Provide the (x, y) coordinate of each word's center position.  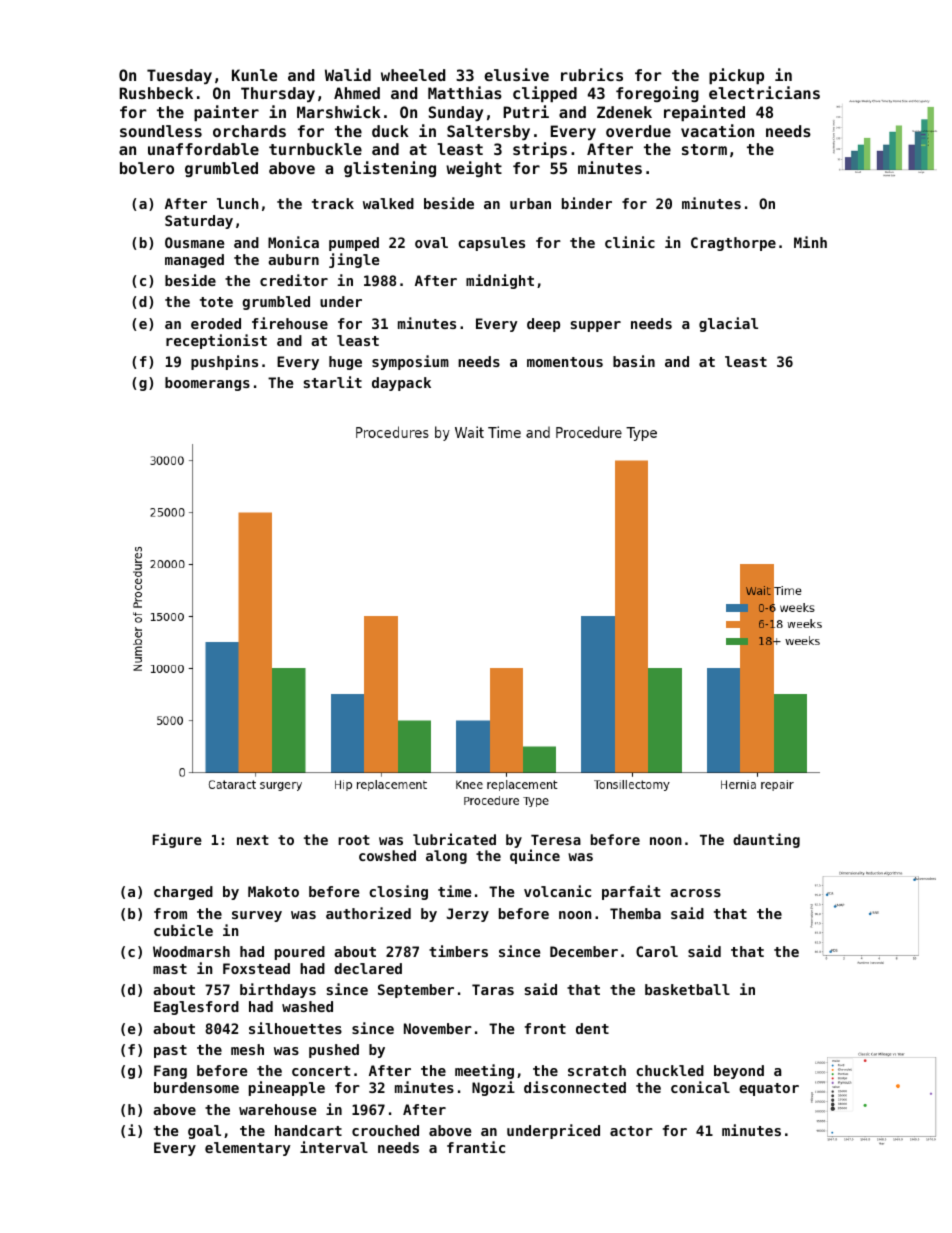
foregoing (657, 94)
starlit (332, 382)
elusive (516, 74)
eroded (216, 323)
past (170, 1051)
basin (634, 361)
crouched (385, 1130)
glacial (728, 324)
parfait (631, 892)
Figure (177, 840)
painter (226, 113)
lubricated (454, 839)
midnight (500, 281)
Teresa (556, 840)
